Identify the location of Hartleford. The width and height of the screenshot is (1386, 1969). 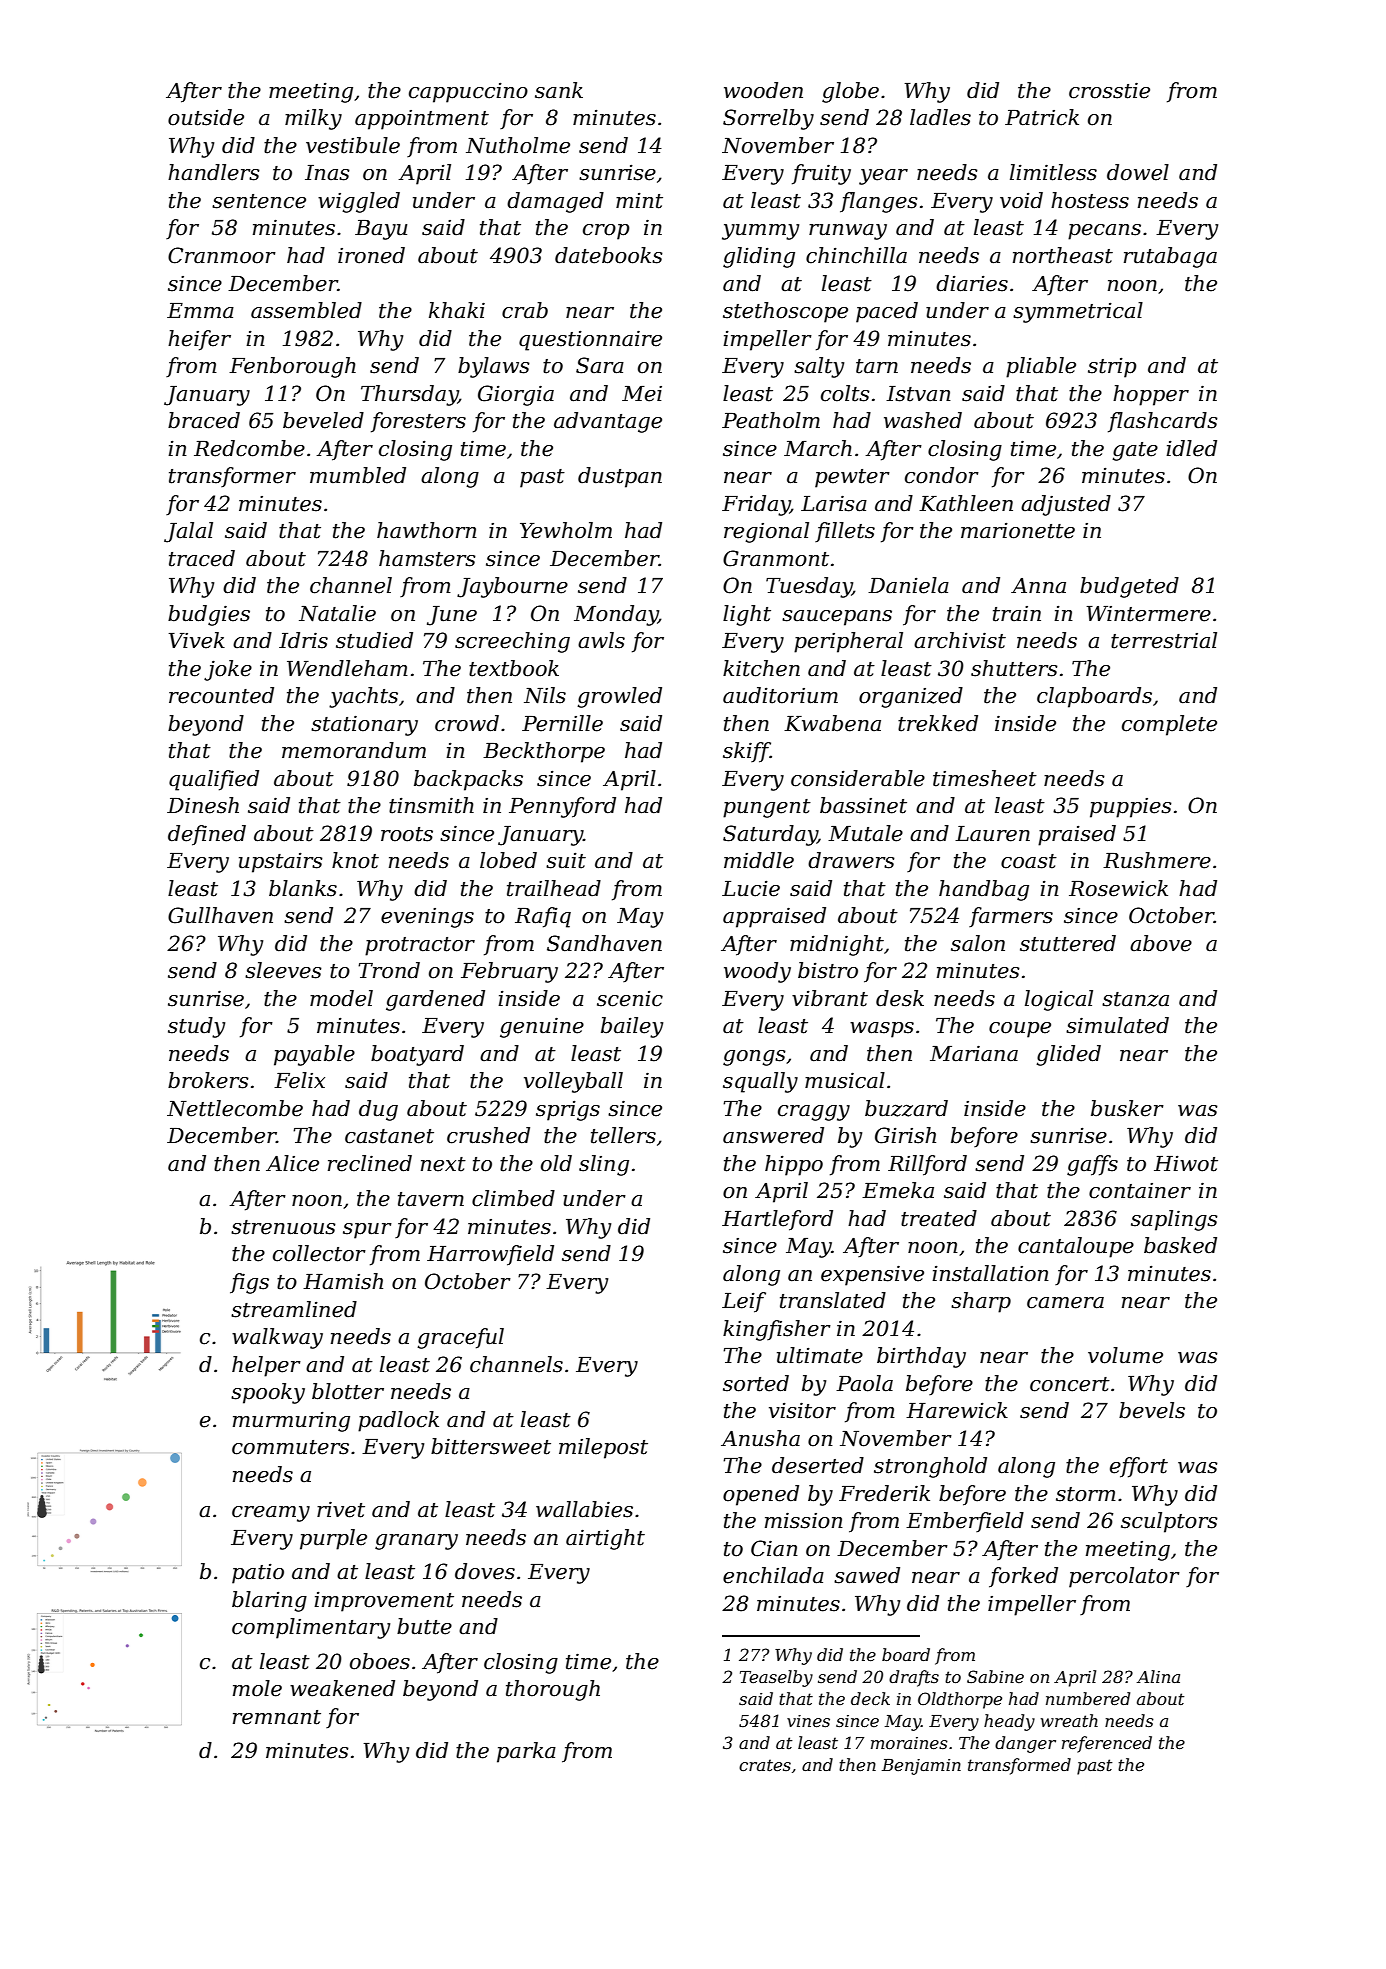
(777, 1220).
